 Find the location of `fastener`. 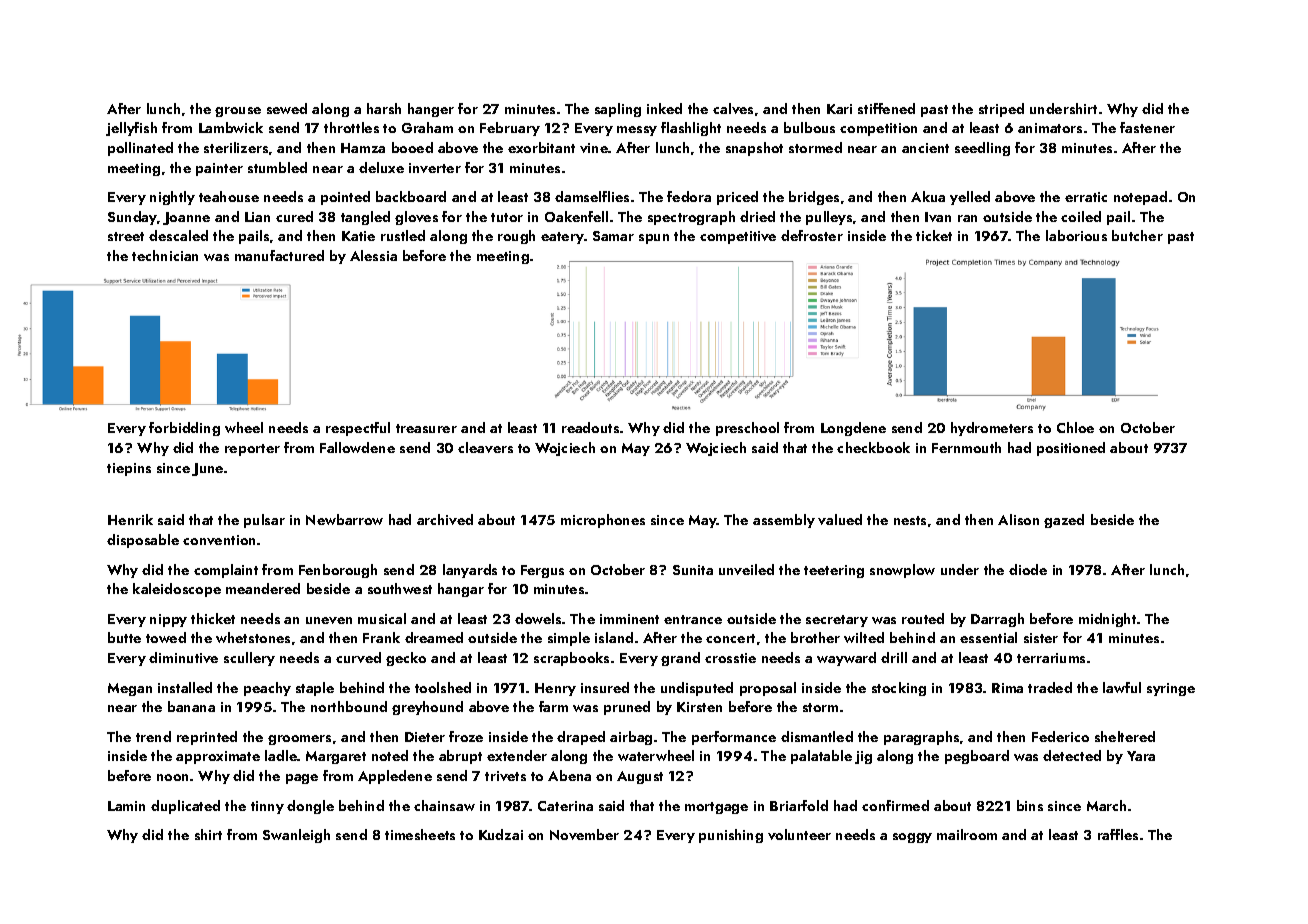

fastener is located at coordinates (1147, 127).
